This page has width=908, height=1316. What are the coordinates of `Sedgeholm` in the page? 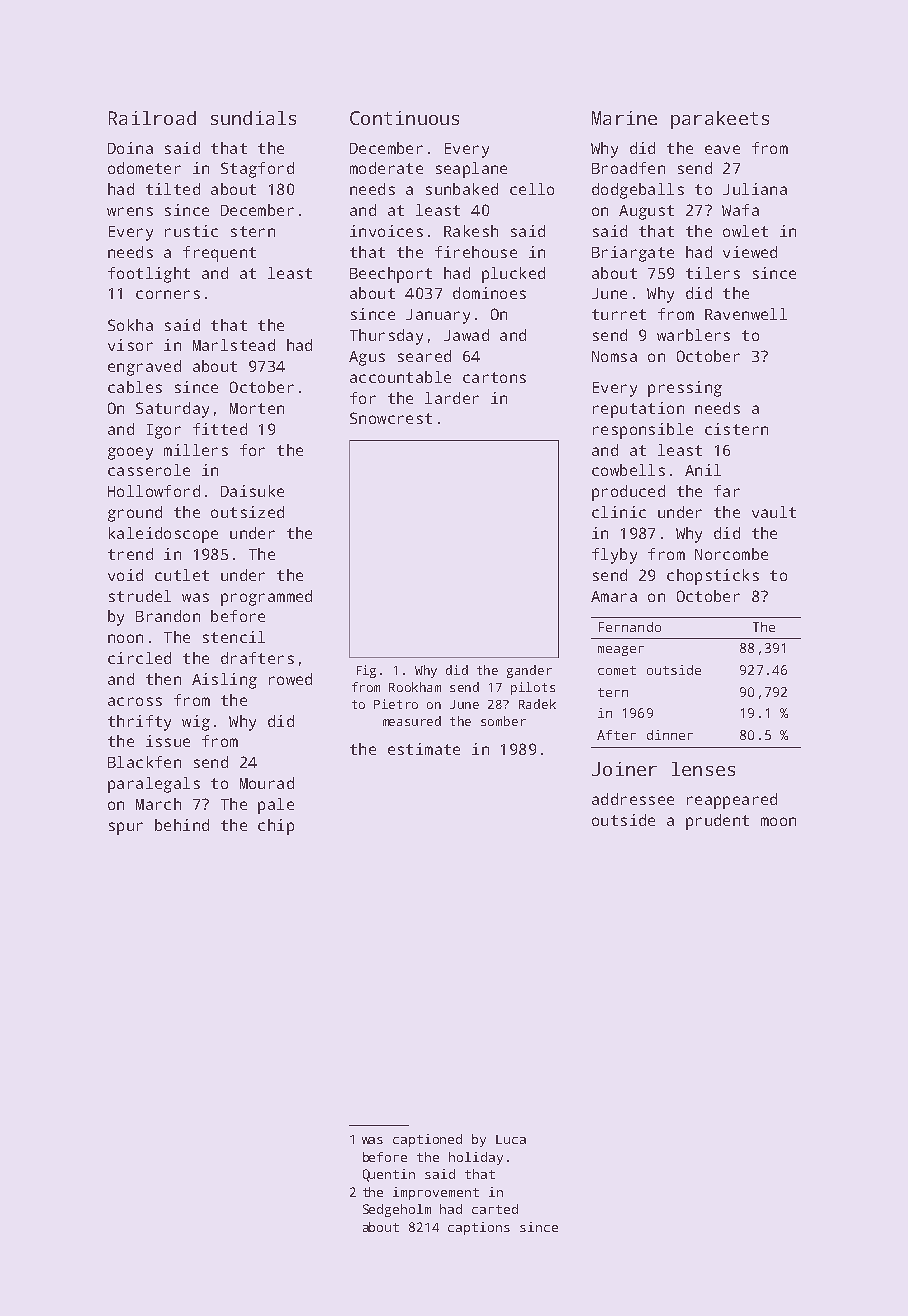 It's located at (397, 1210).
